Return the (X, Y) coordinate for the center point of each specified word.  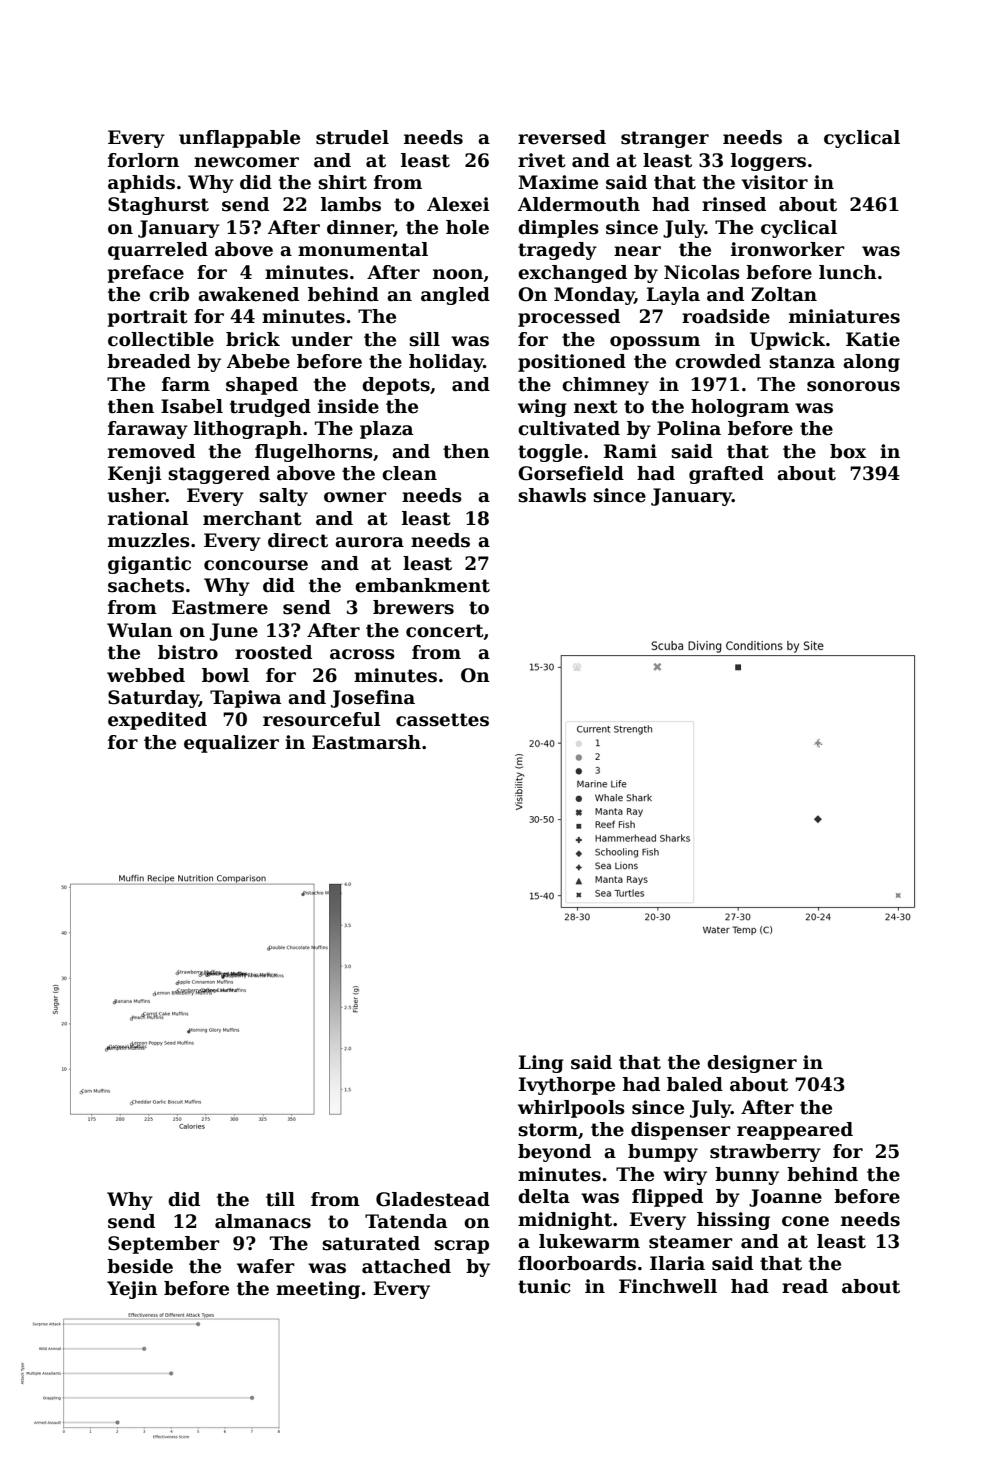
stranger (665, 139)
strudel (352, 137)
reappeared (795, 1131)
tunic (544, 1286)
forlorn (143, 160)
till (280, 1199)
